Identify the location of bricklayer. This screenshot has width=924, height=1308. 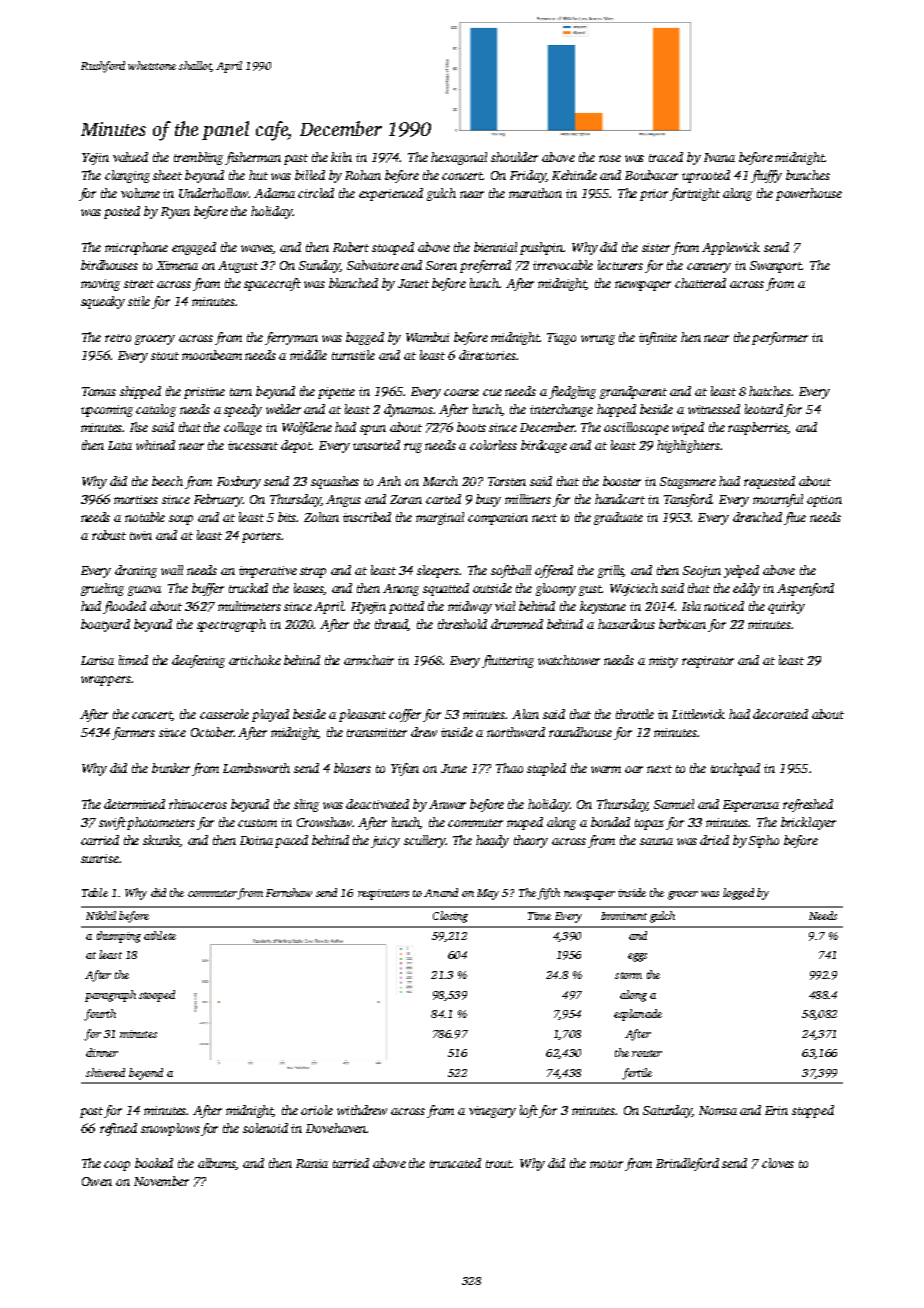
(808, 823).
